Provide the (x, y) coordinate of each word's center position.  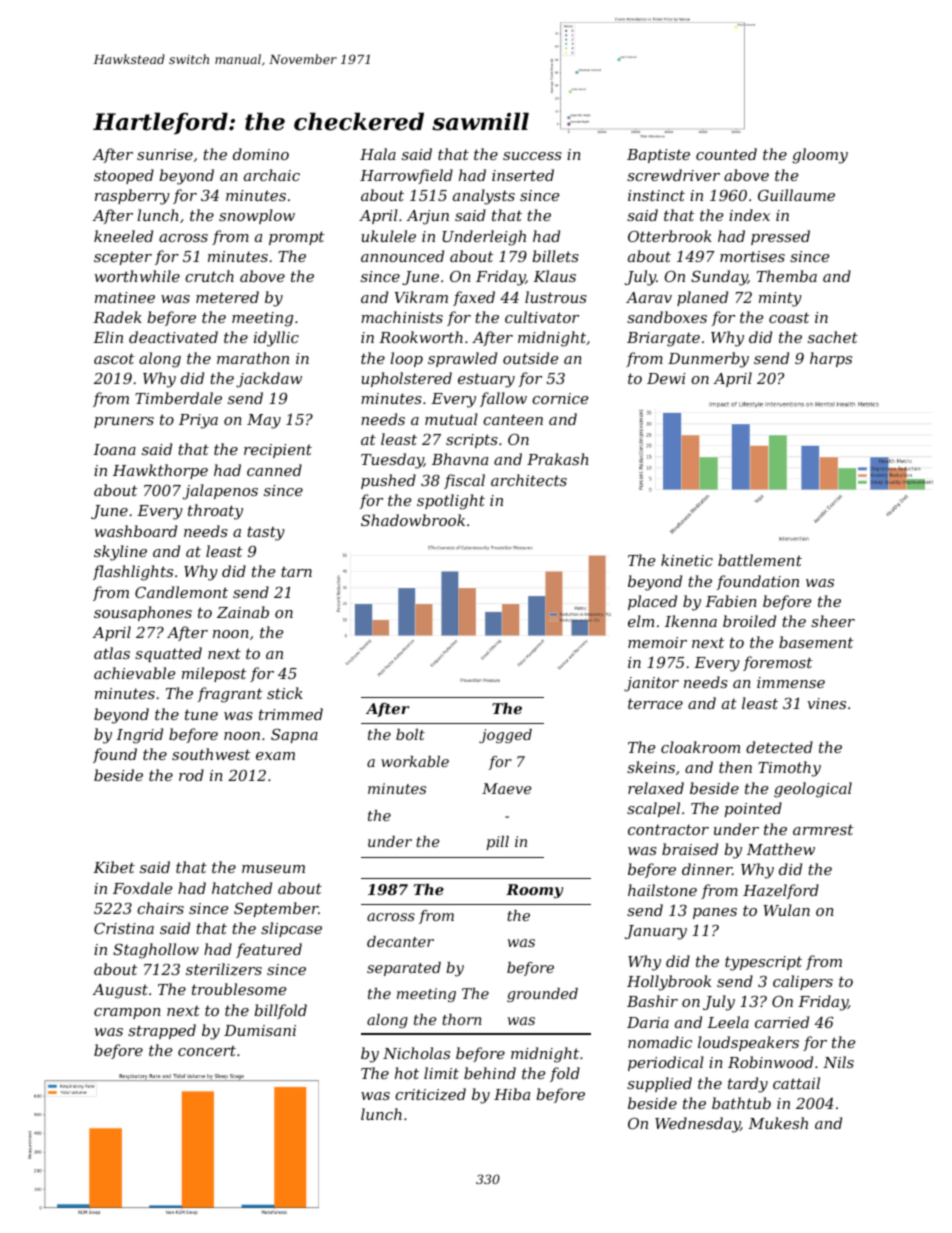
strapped (162, 1031)
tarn (296, 572)
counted (726, 154)
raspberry (132, 197)
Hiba (512, 1094)
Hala (378, 154)
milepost (214, 674)
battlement (760, 560)
